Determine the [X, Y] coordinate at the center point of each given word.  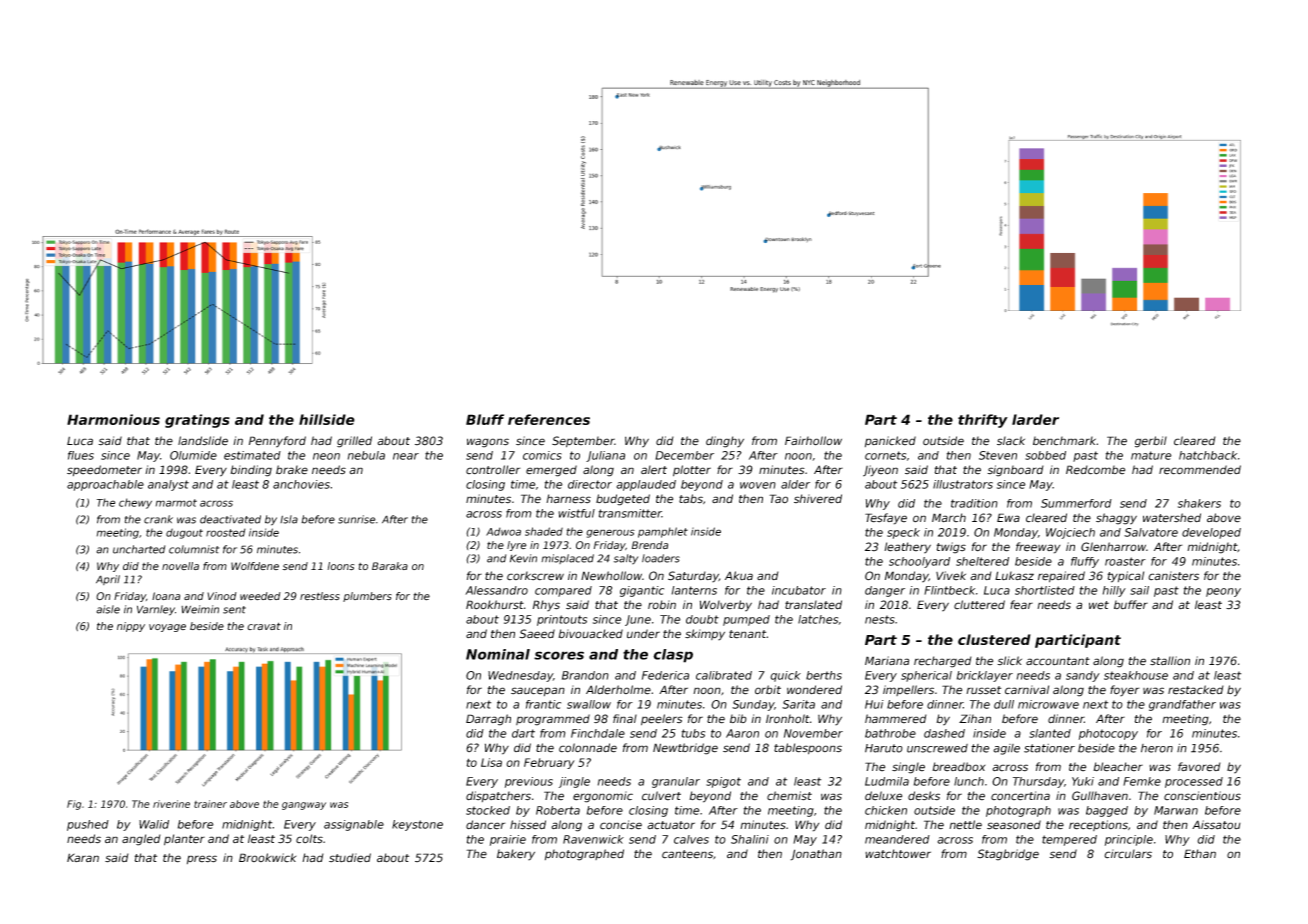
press [202, 859]
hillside [327, 419]
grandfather [1182, 705]
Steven [998, 455]
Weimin [200, 609]
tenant [747, 634]
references [549, 419]
